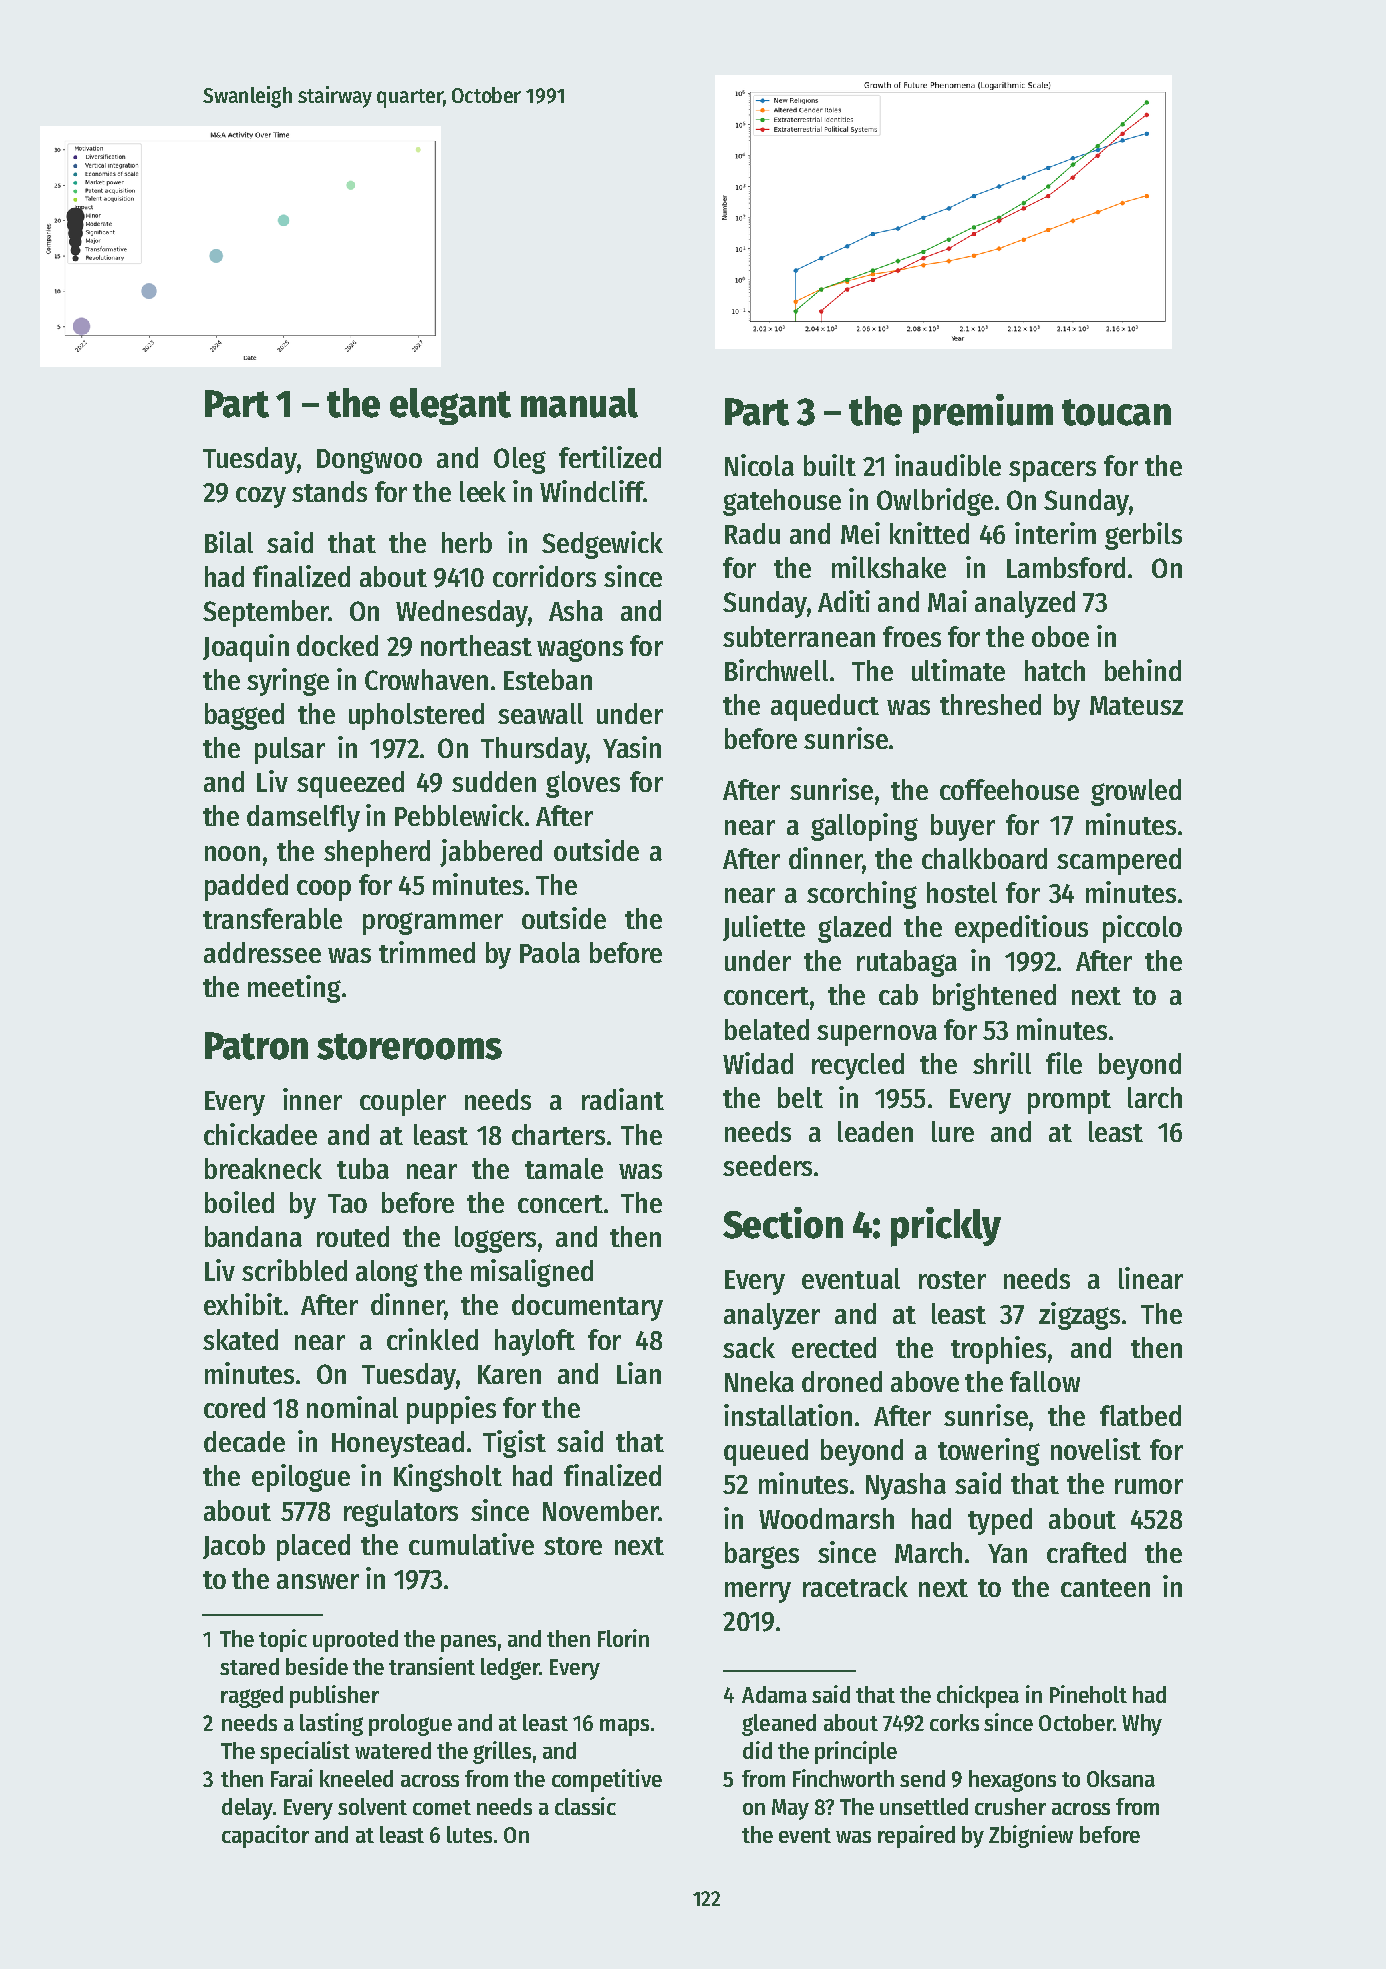  Describe the element at coordinates (450, 406) in the document. I see `elegant` at that location.
